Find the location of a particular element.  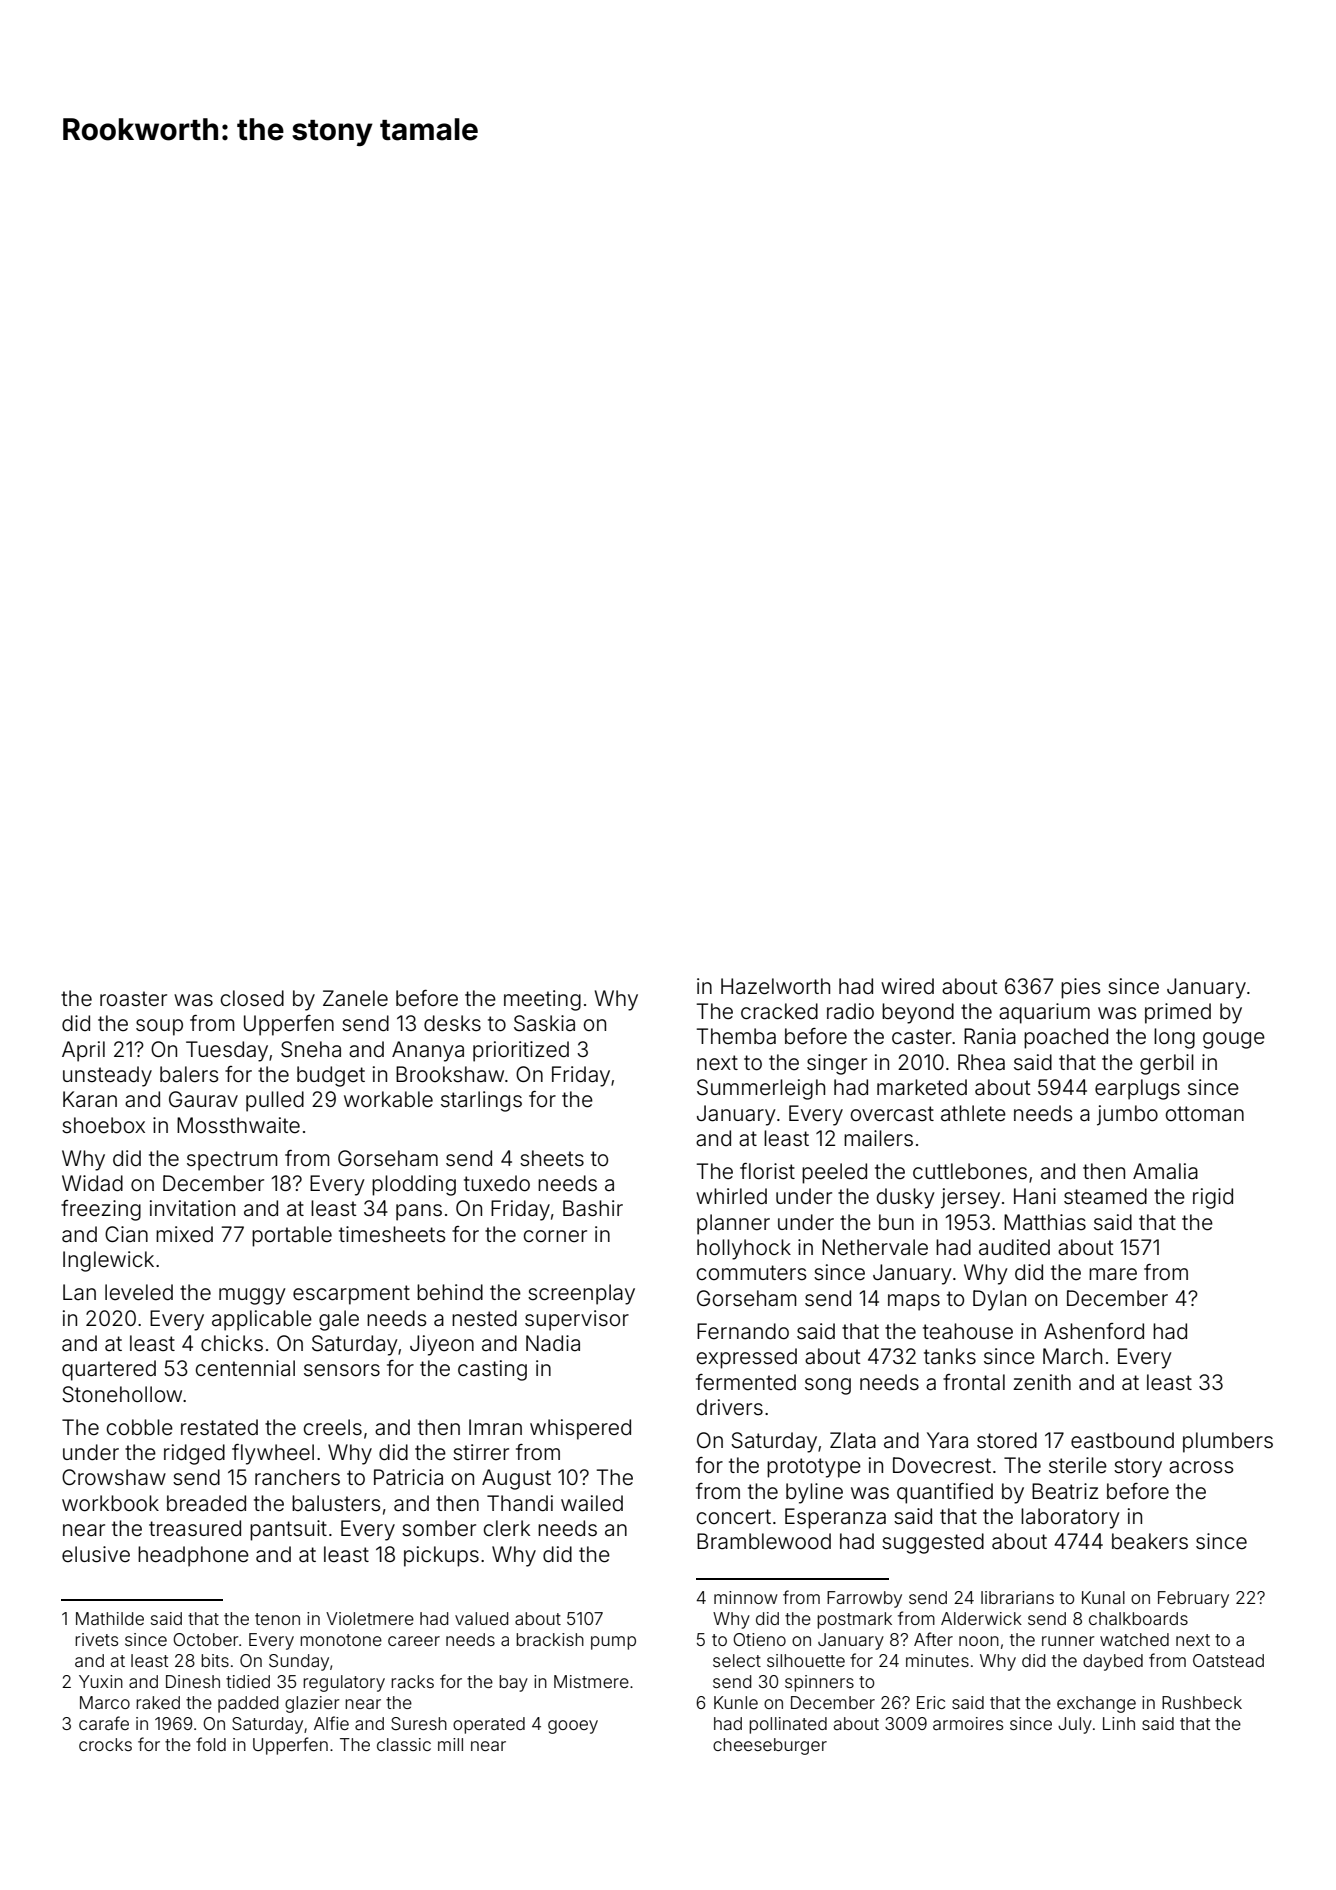

roaster is located at coordinates (133, 999).
